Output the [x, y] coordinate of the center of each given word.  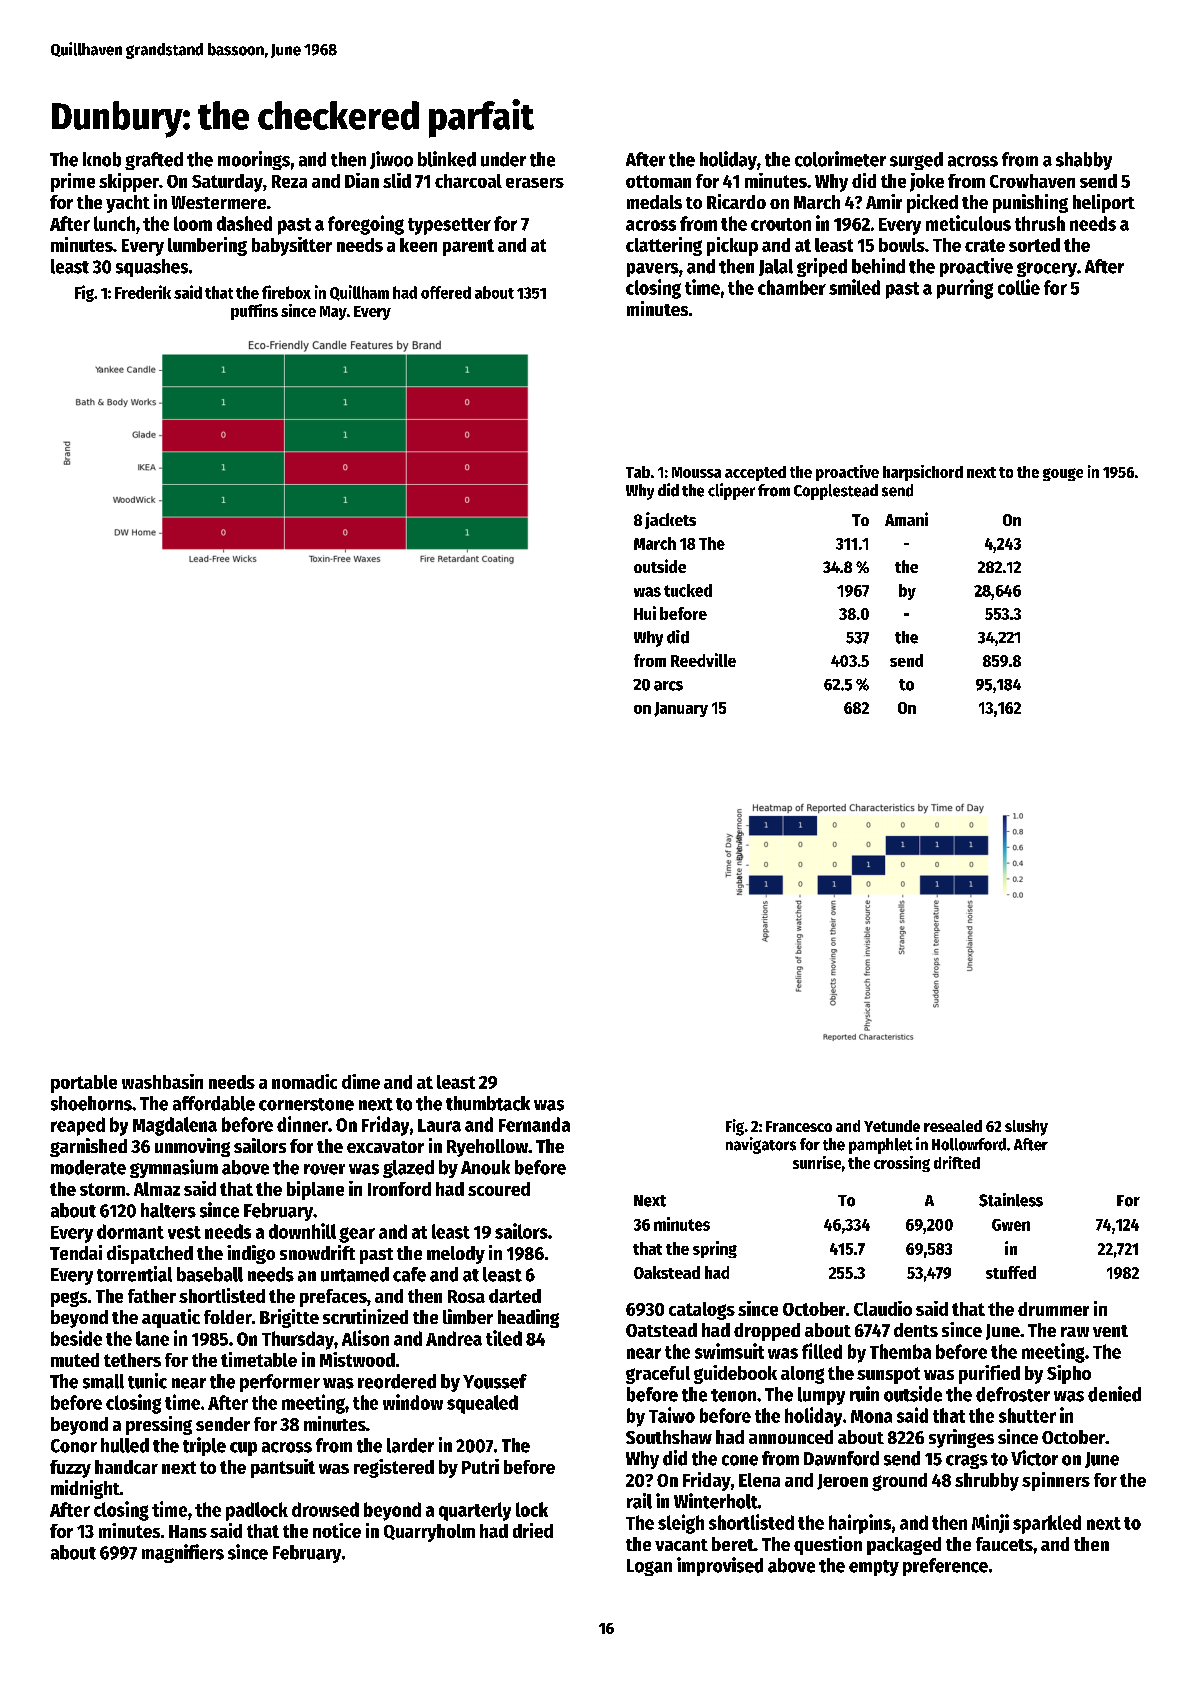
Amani [906, 519]
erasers [535, 183]
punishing [1030, 203]
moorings [254, 160]
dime [361, 1081]
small [103, 1381]
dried [533, 1530]
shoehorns [91, 1103]
